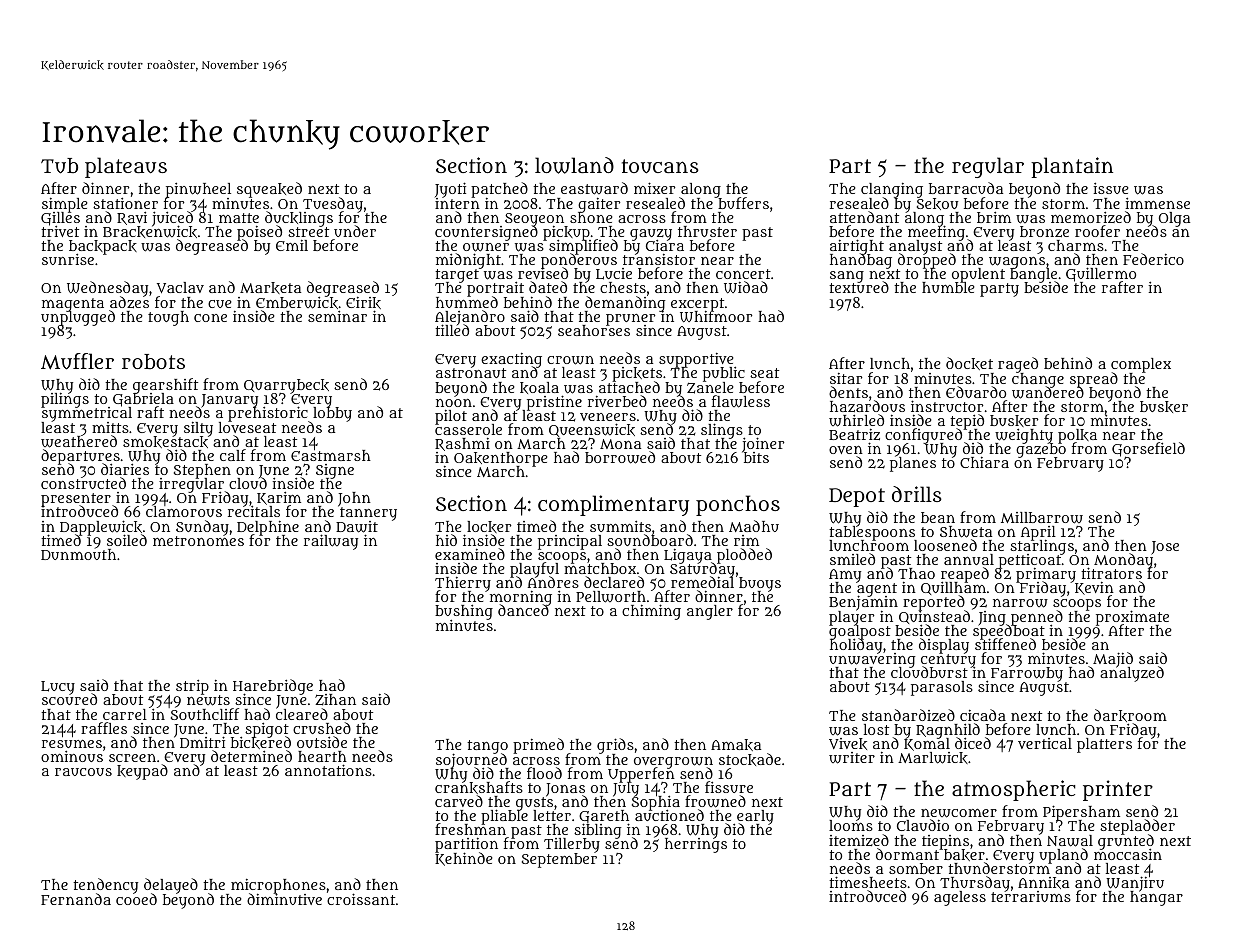 The image size is (1233, 952). I want to click on grids, so click(615, 746).
